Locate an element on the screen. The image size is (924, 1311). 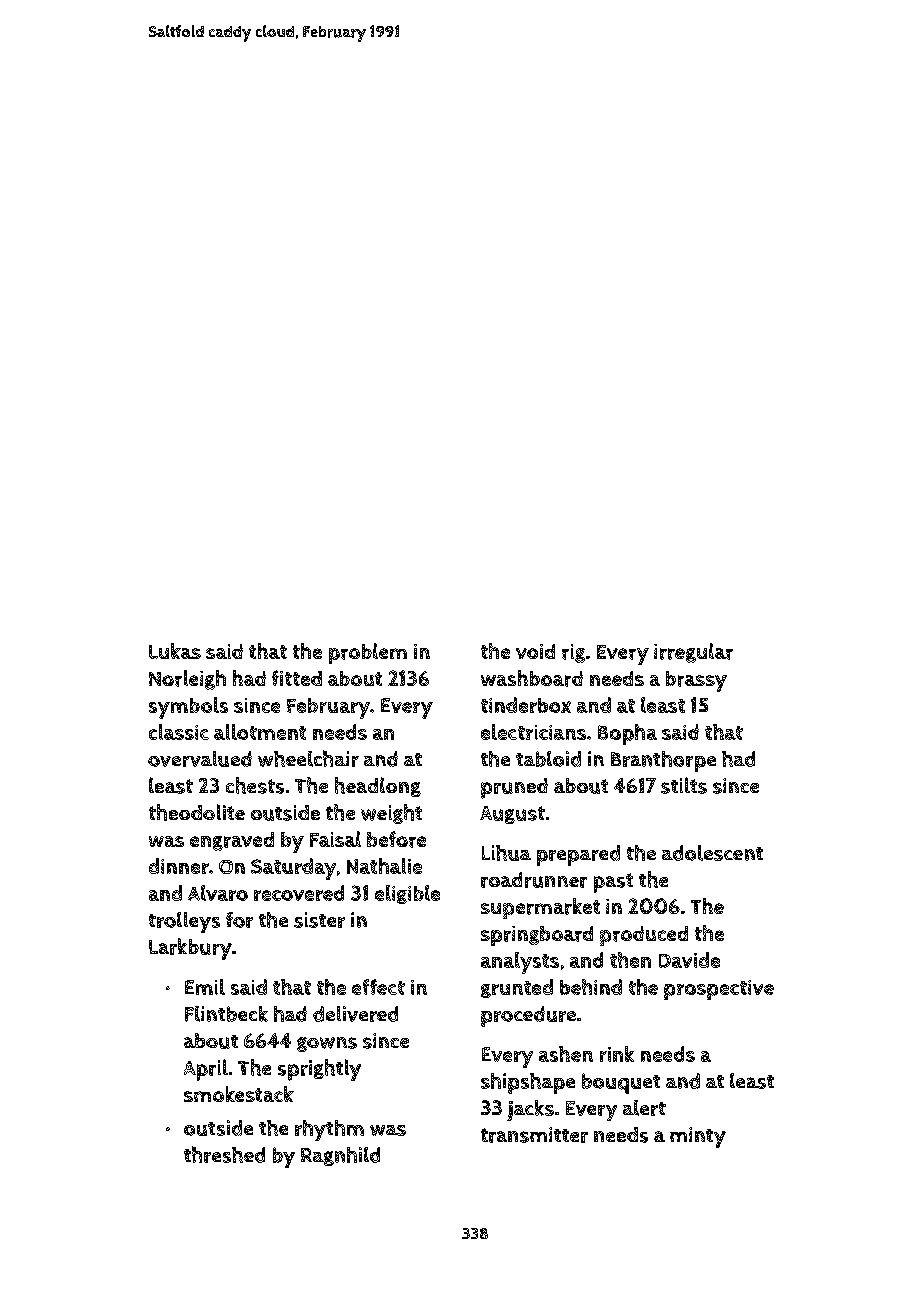
adolescent is located at coordinates (712, 853).
